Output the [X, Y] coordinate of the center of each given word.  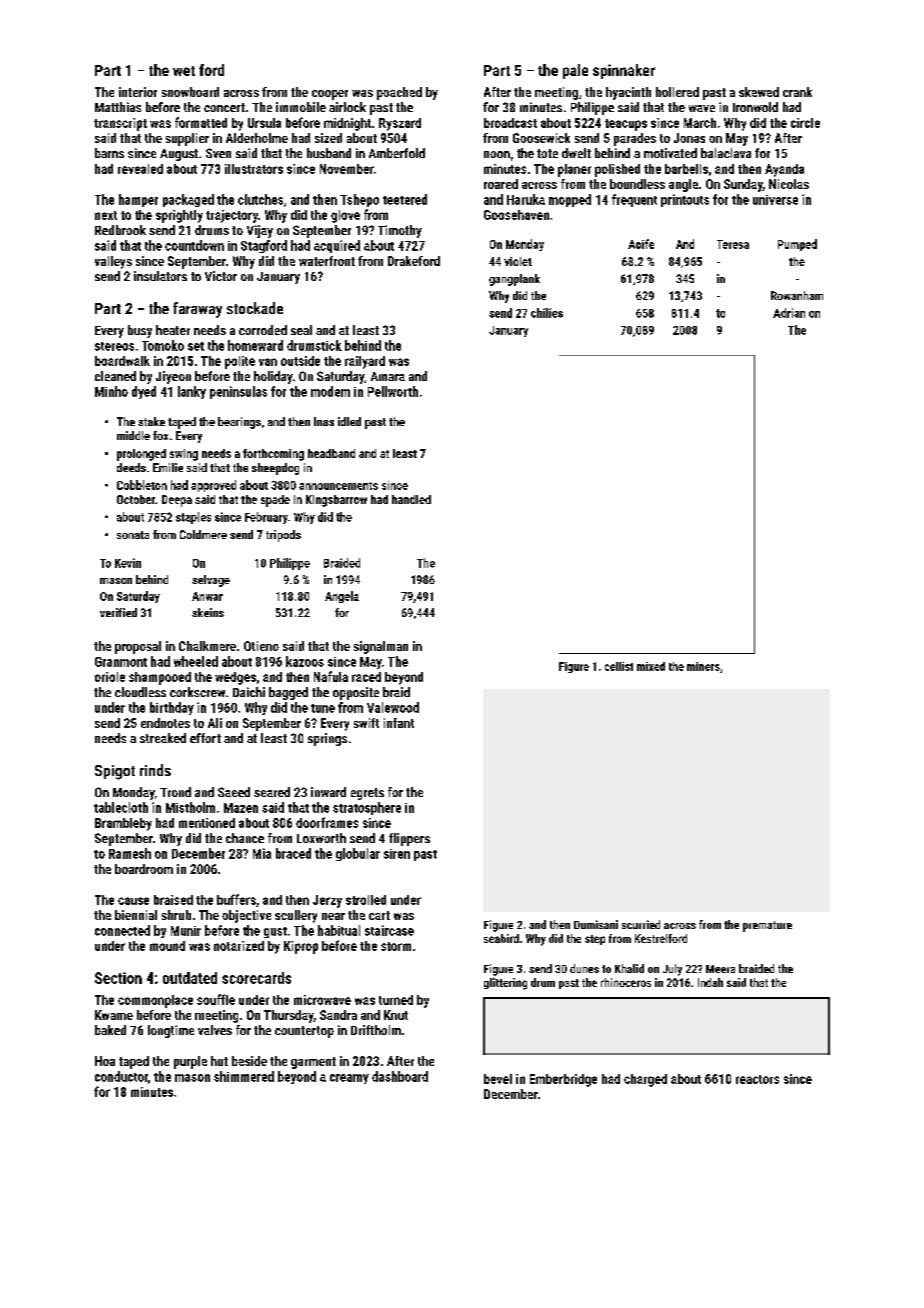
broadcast [510, 123]
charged [645, 1080]
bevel [498, 1079]
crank [797, 92]
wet [184, 71]
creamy [349, 1079]
